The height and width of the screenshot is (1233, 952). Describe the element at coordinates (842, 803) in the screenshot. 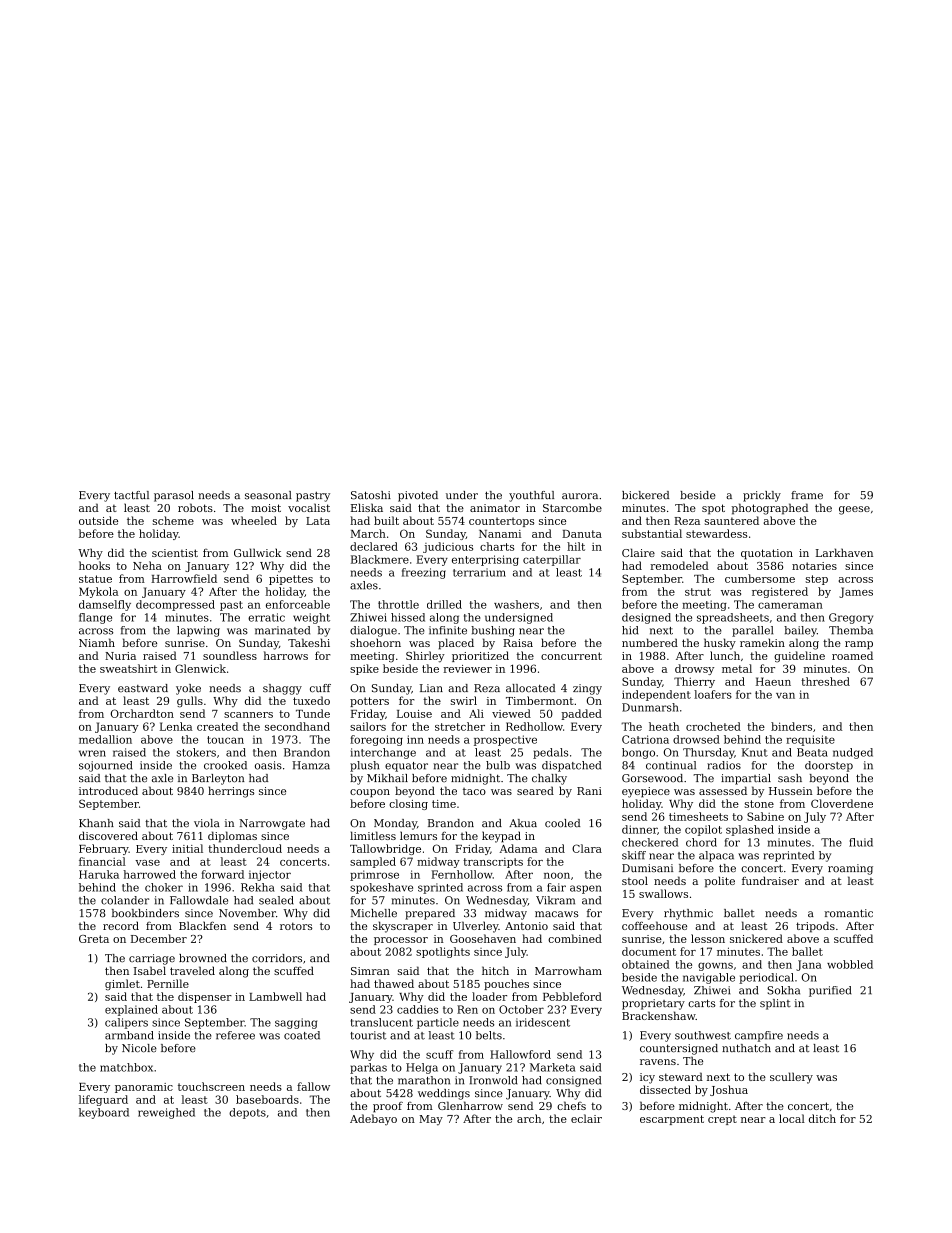

I see `Cloverdene` at that location.
